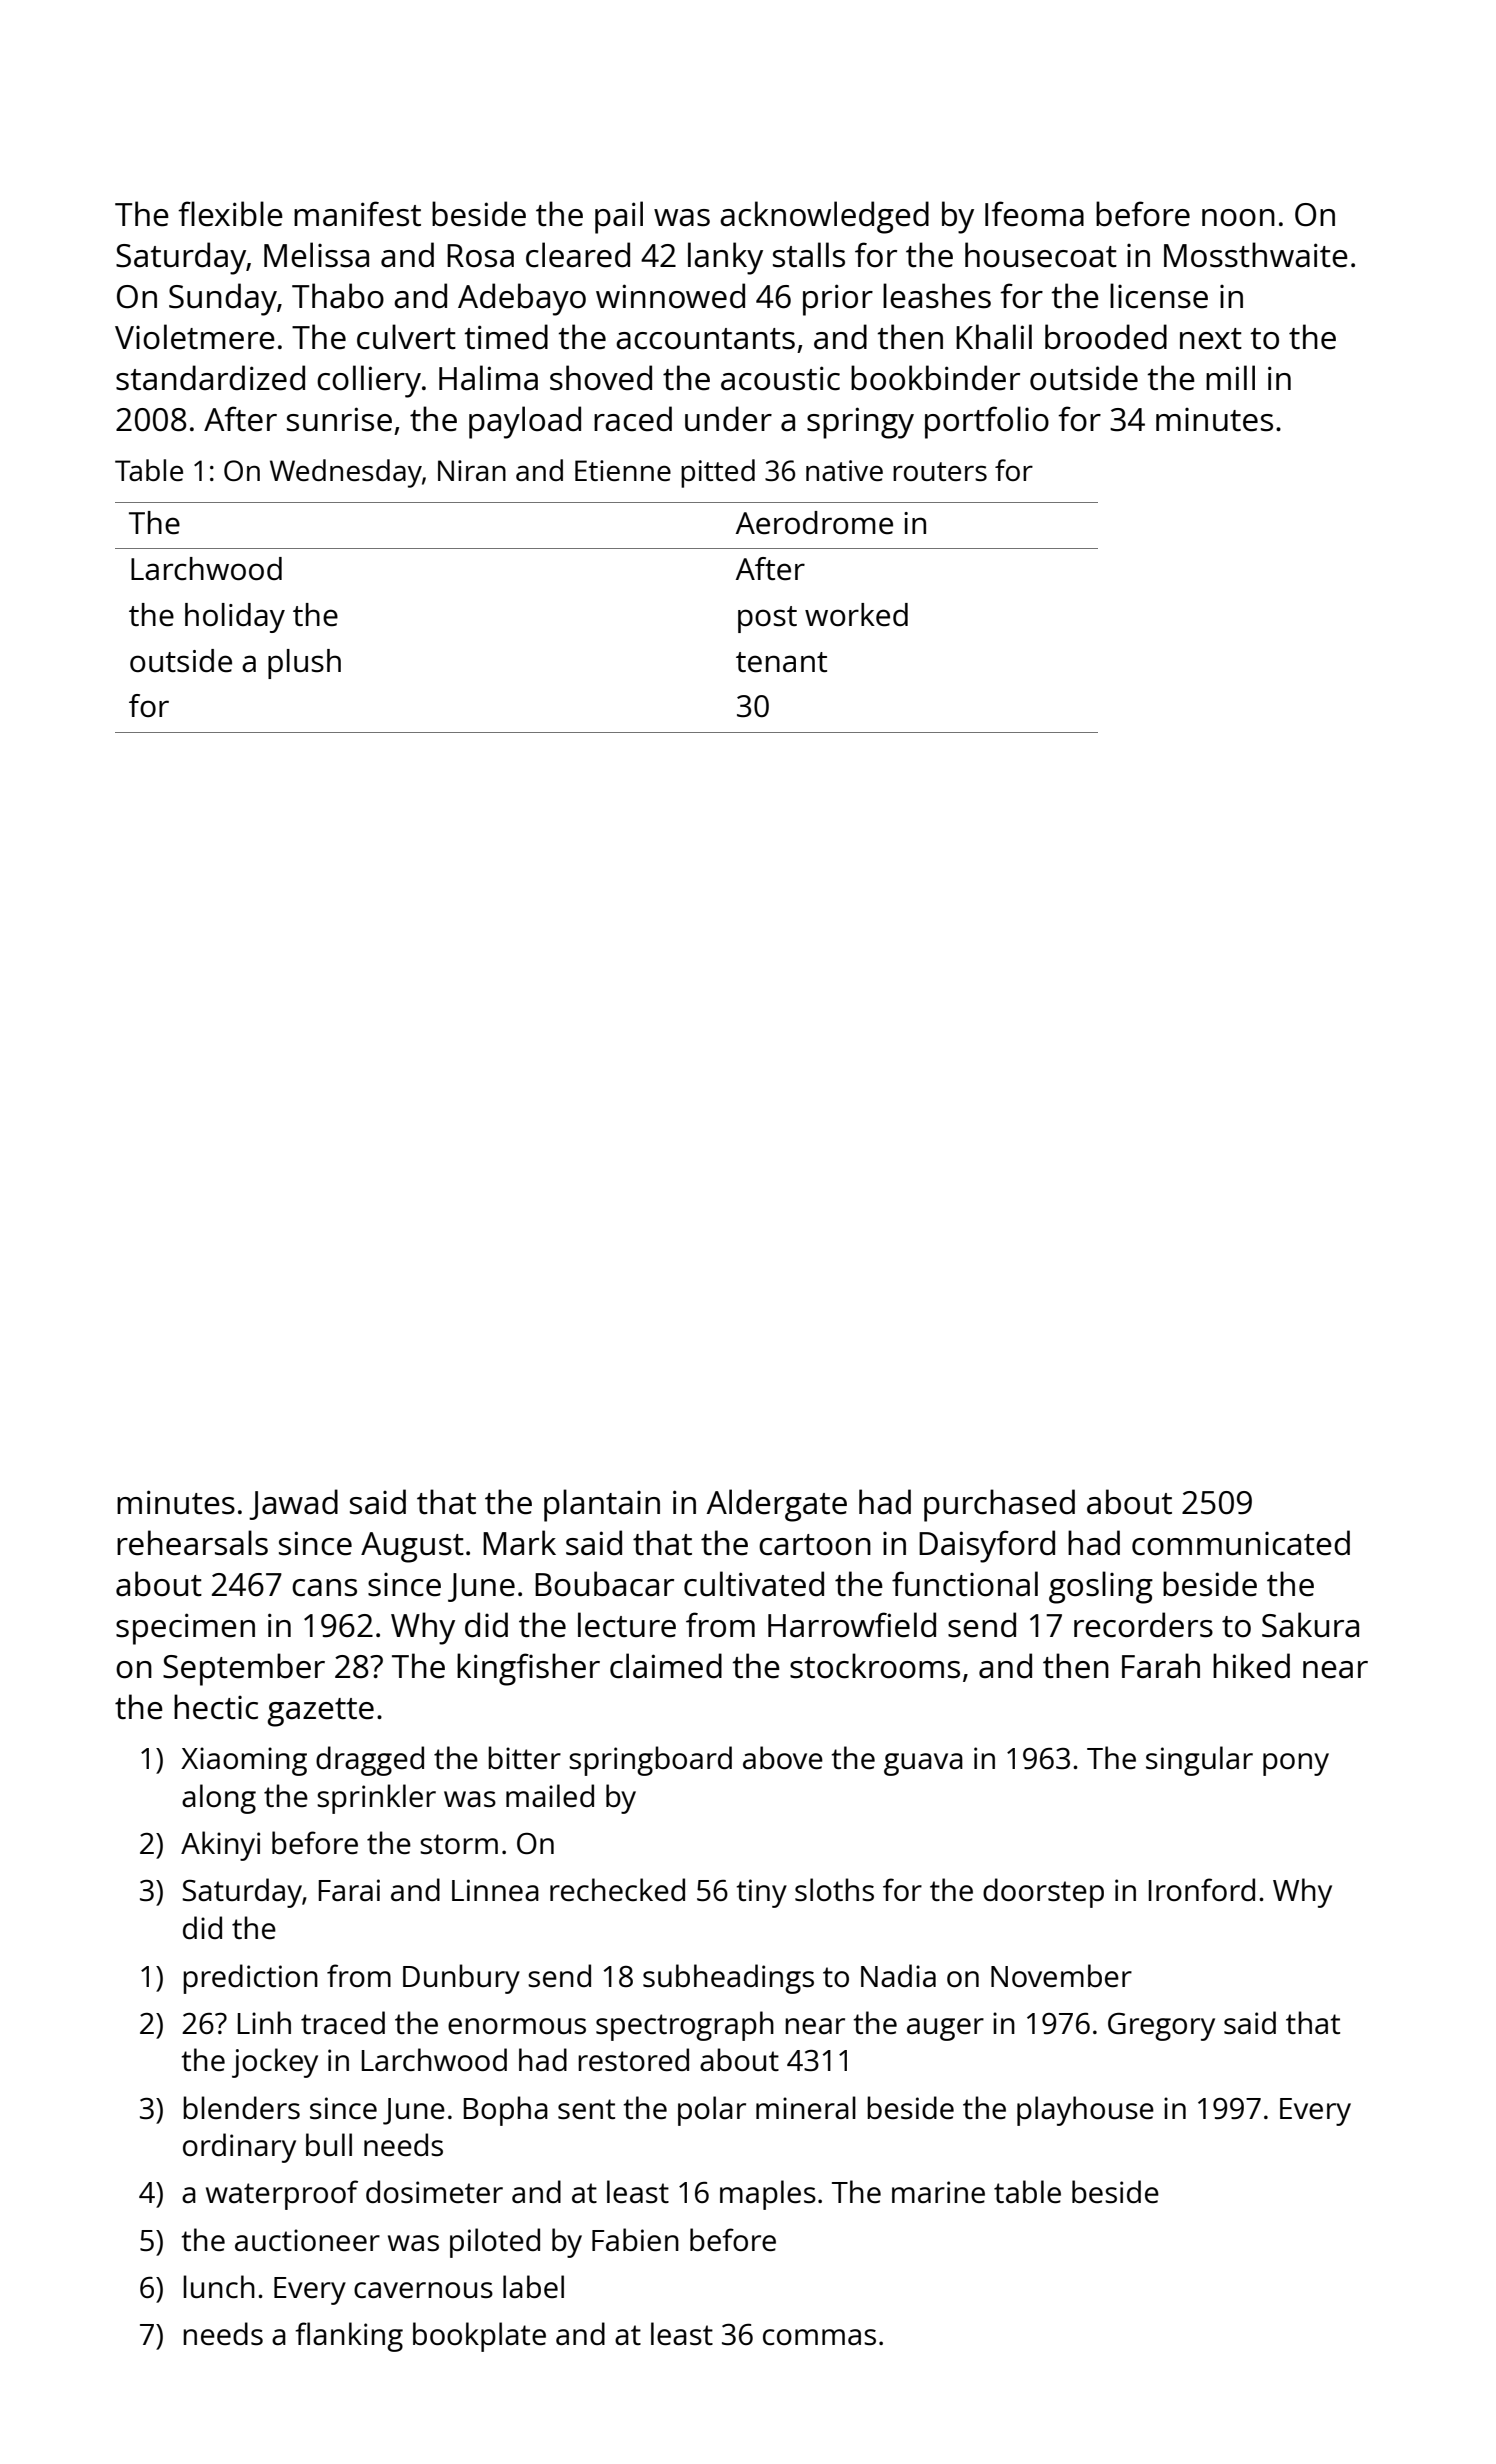  I want to click on dosimeter, so click(434, 2192).
